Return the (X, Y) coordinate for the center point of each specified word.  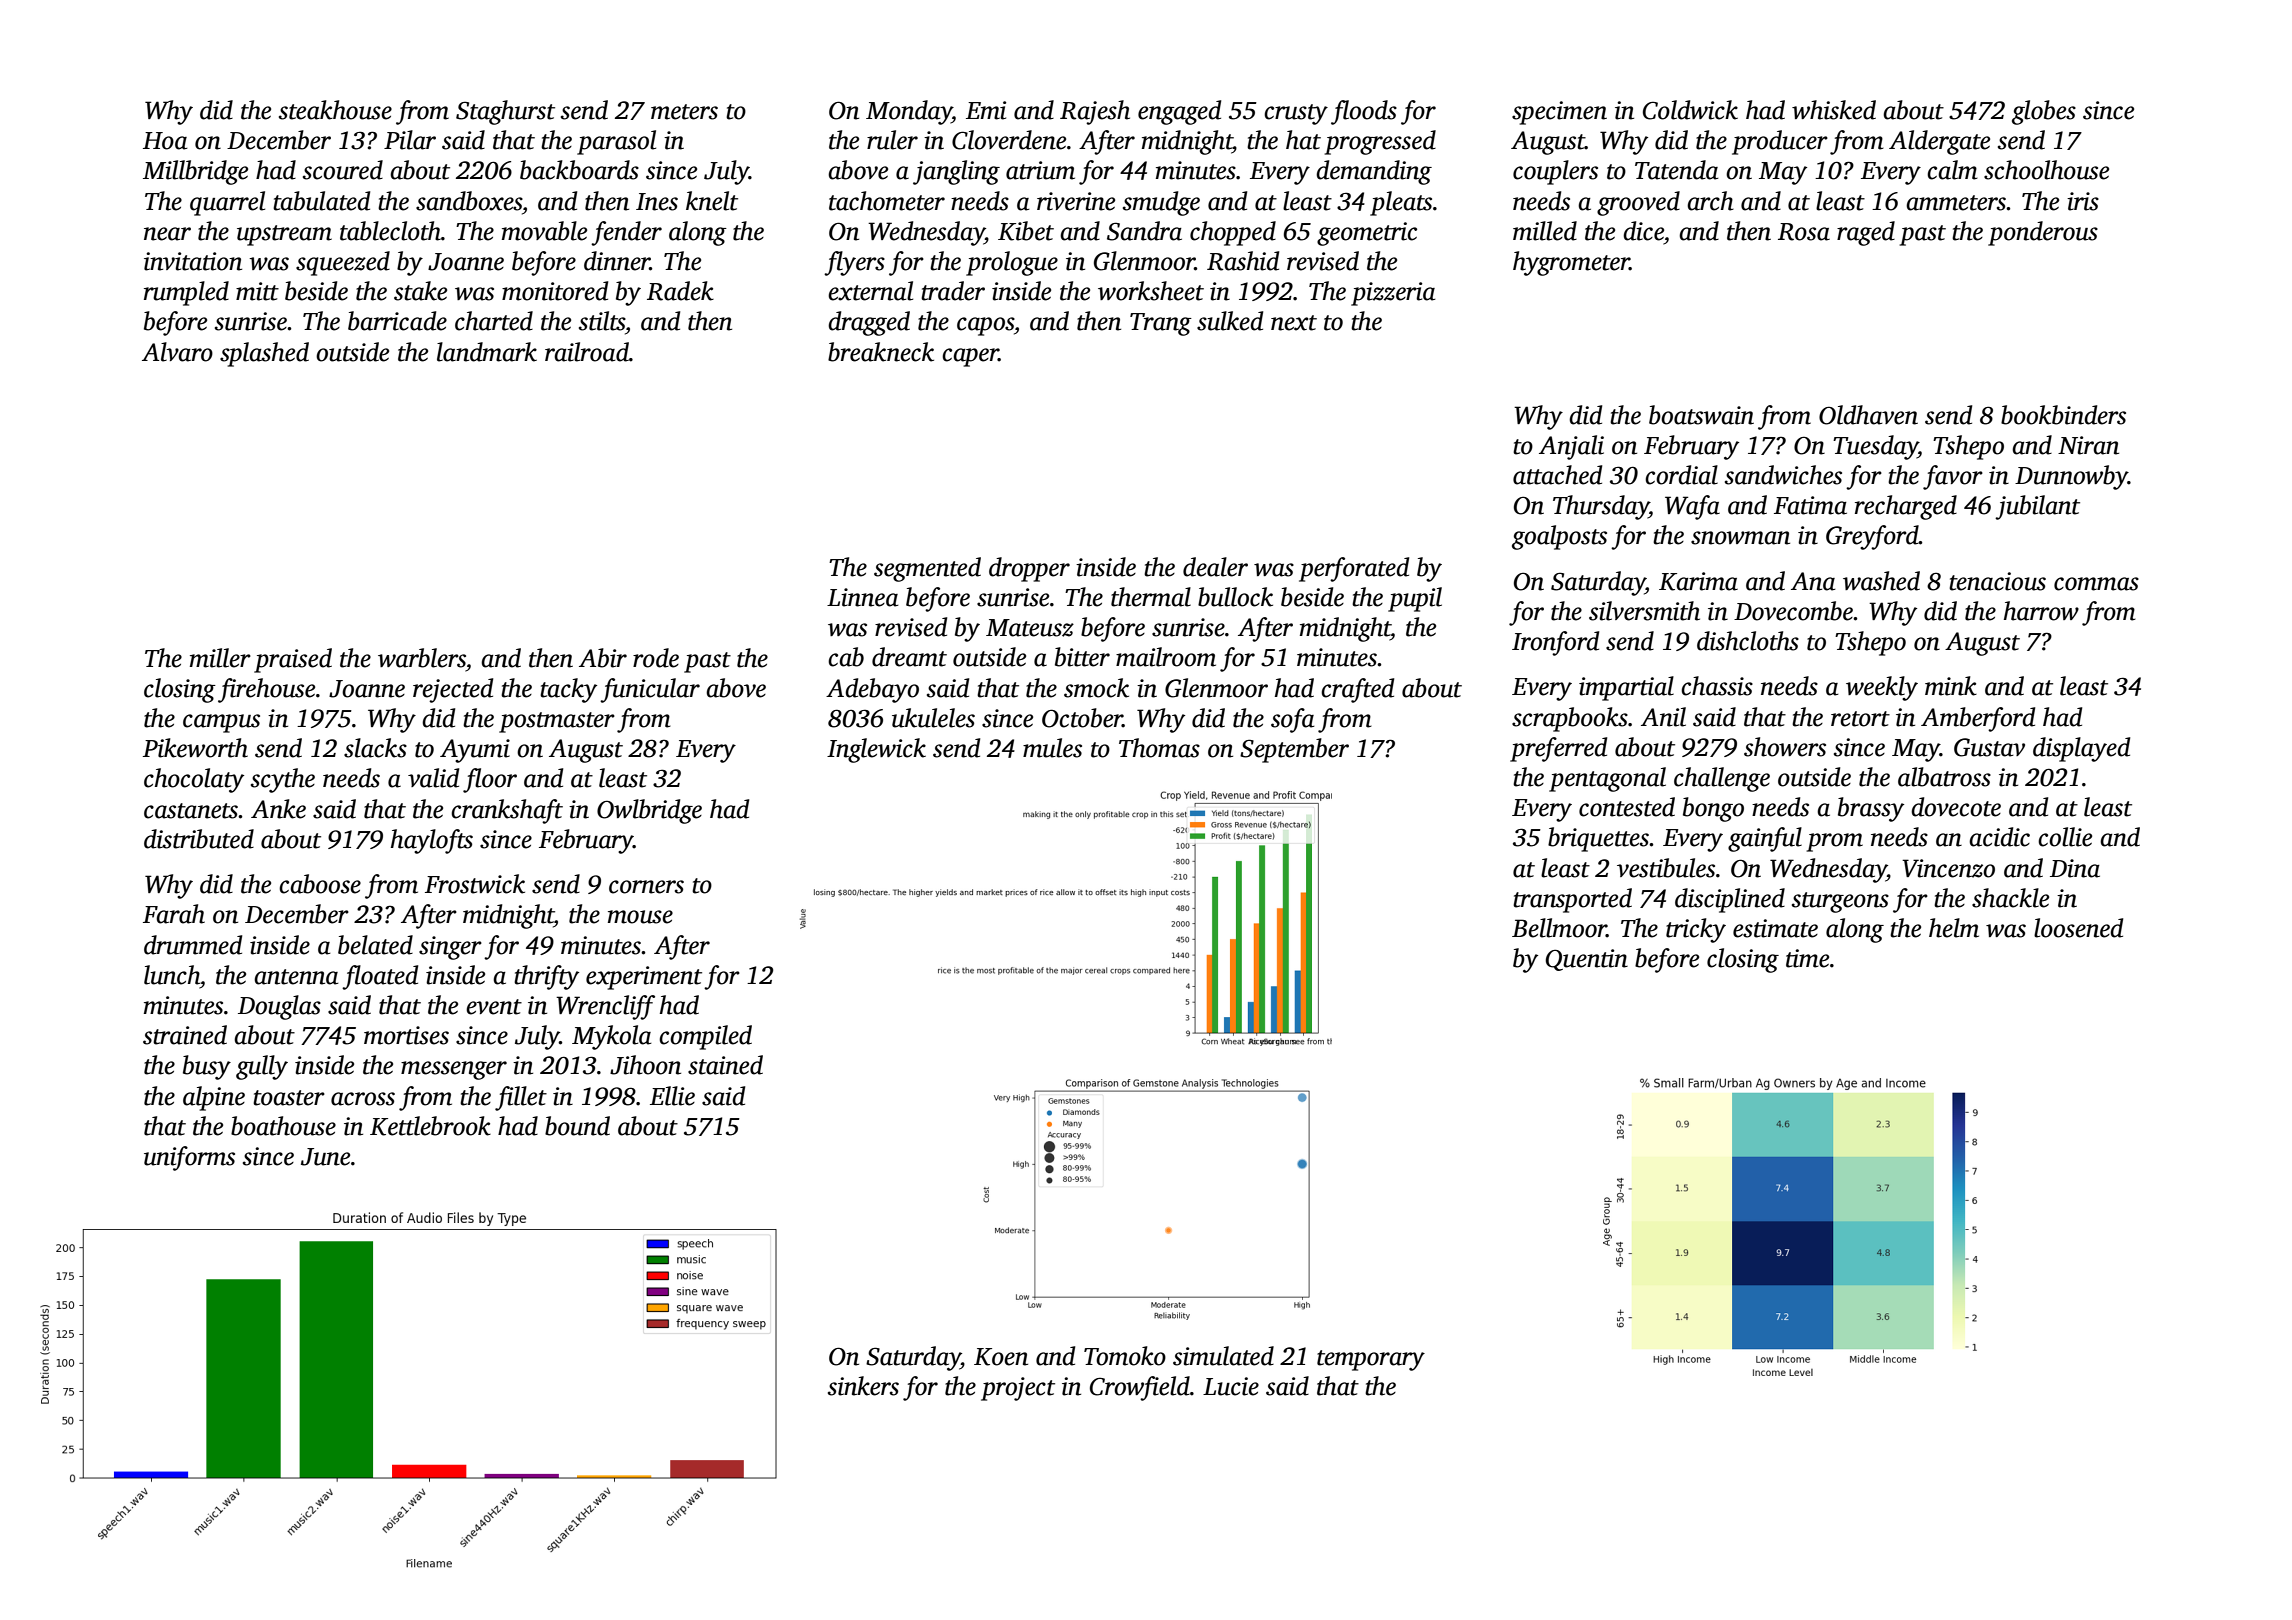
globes (2044, 112)
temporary (1371, 1360)
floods (1364, 112)
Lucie (1231, 1386)
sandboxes (469, 201)
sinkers (863, 1386)
